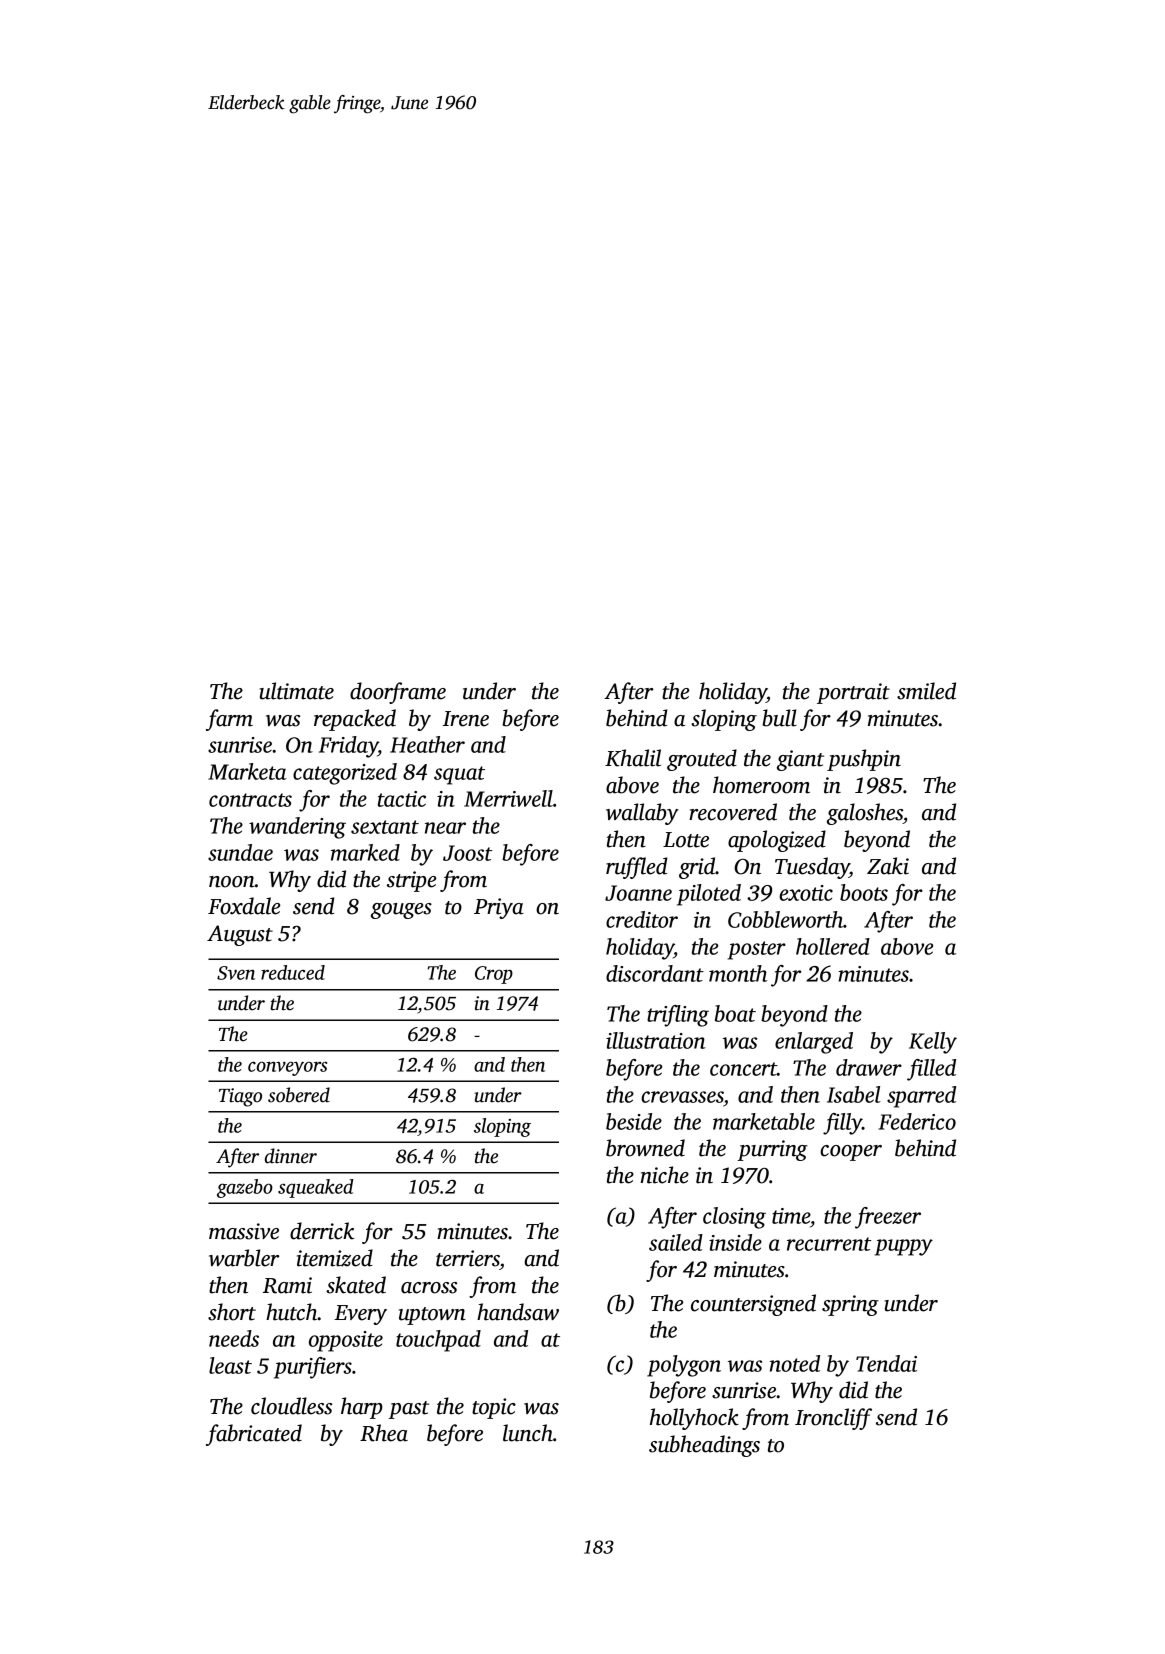 The height and width of the image is (1654, 1165). I want to click on Kelly, so click(933, 1043).
